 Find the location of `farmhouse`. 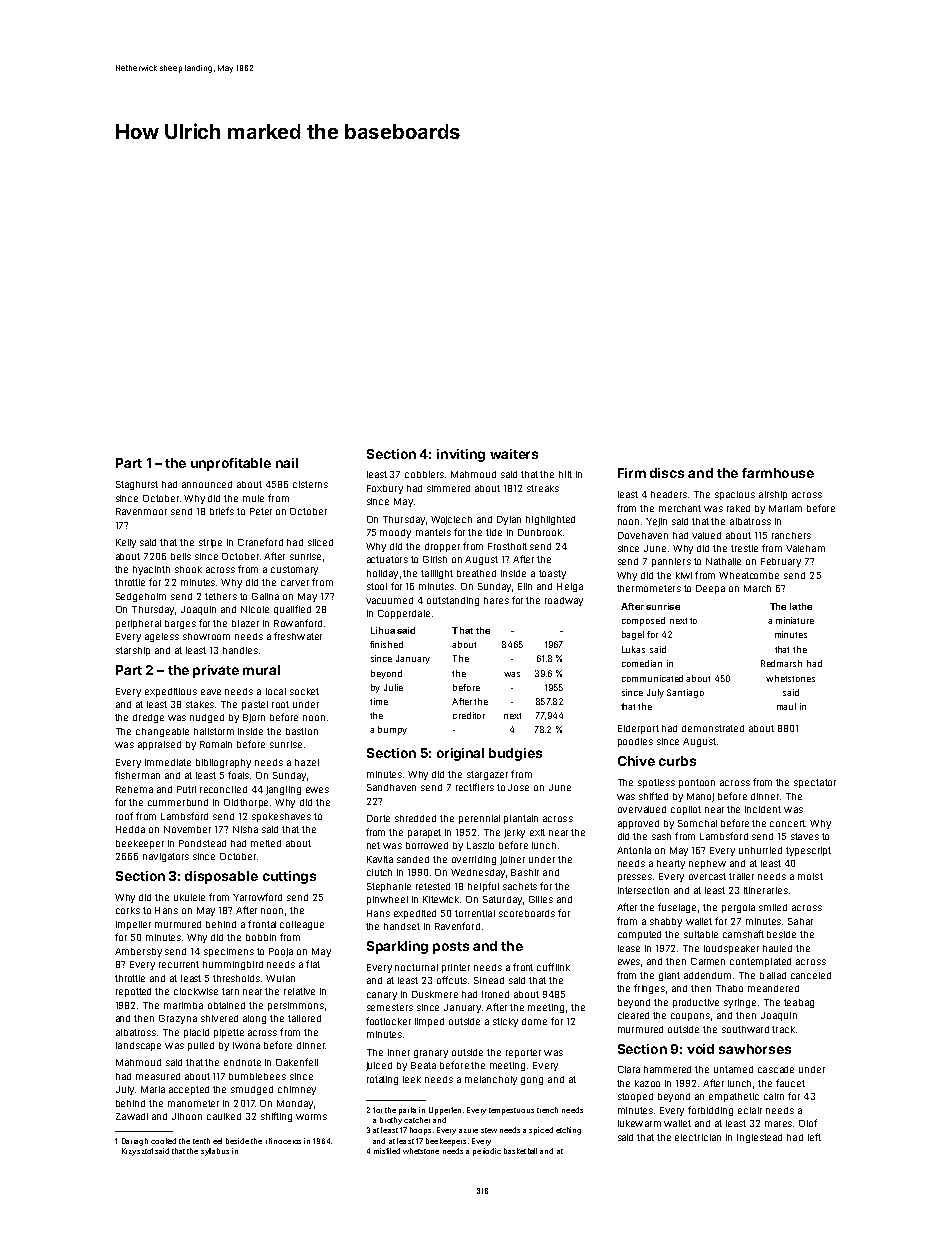

farmhouse is located at coordinates (778, 473).
